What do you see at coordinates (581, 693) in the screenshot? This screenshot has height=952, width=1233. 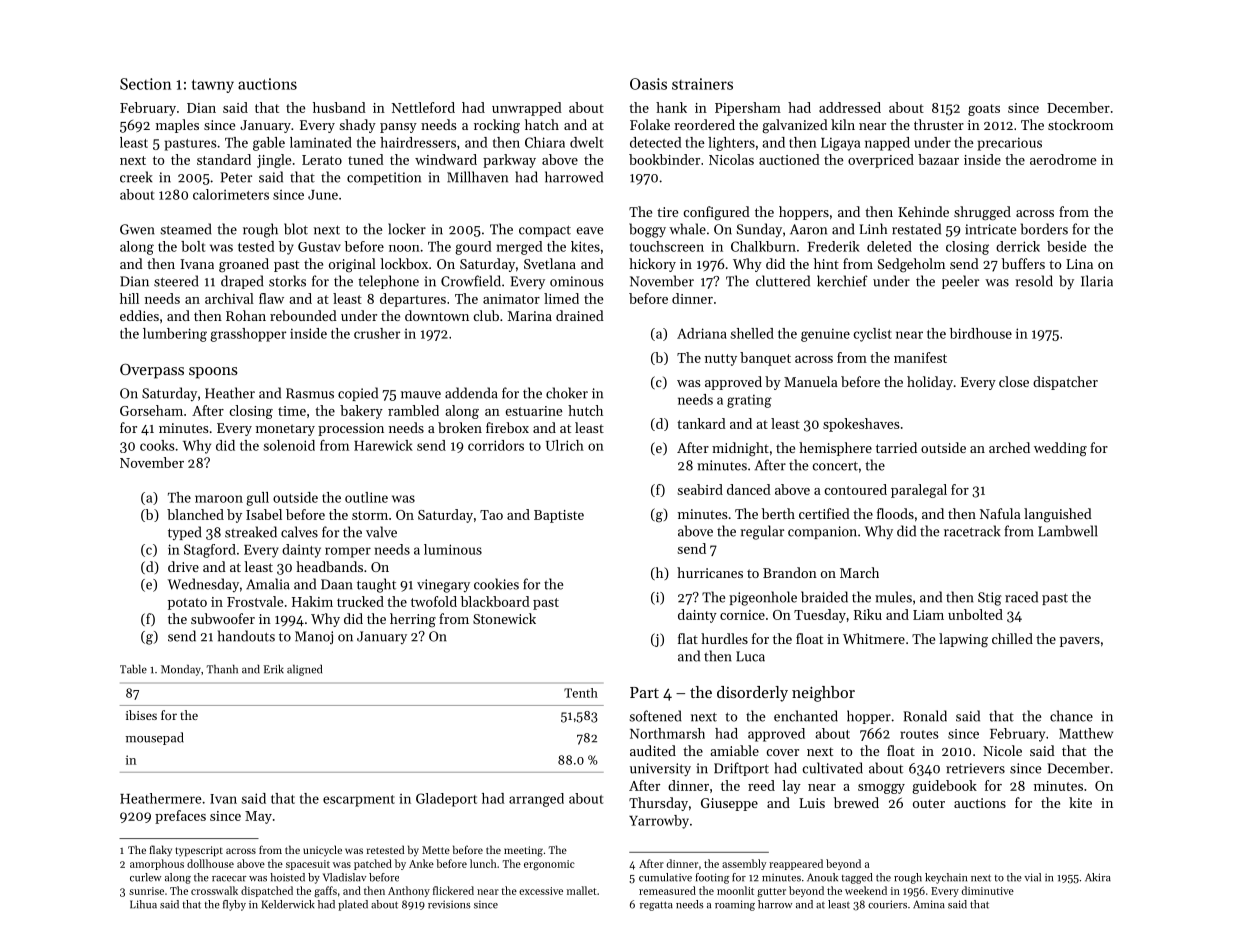 I see `Tenth` at bounding box center [581, 693].
